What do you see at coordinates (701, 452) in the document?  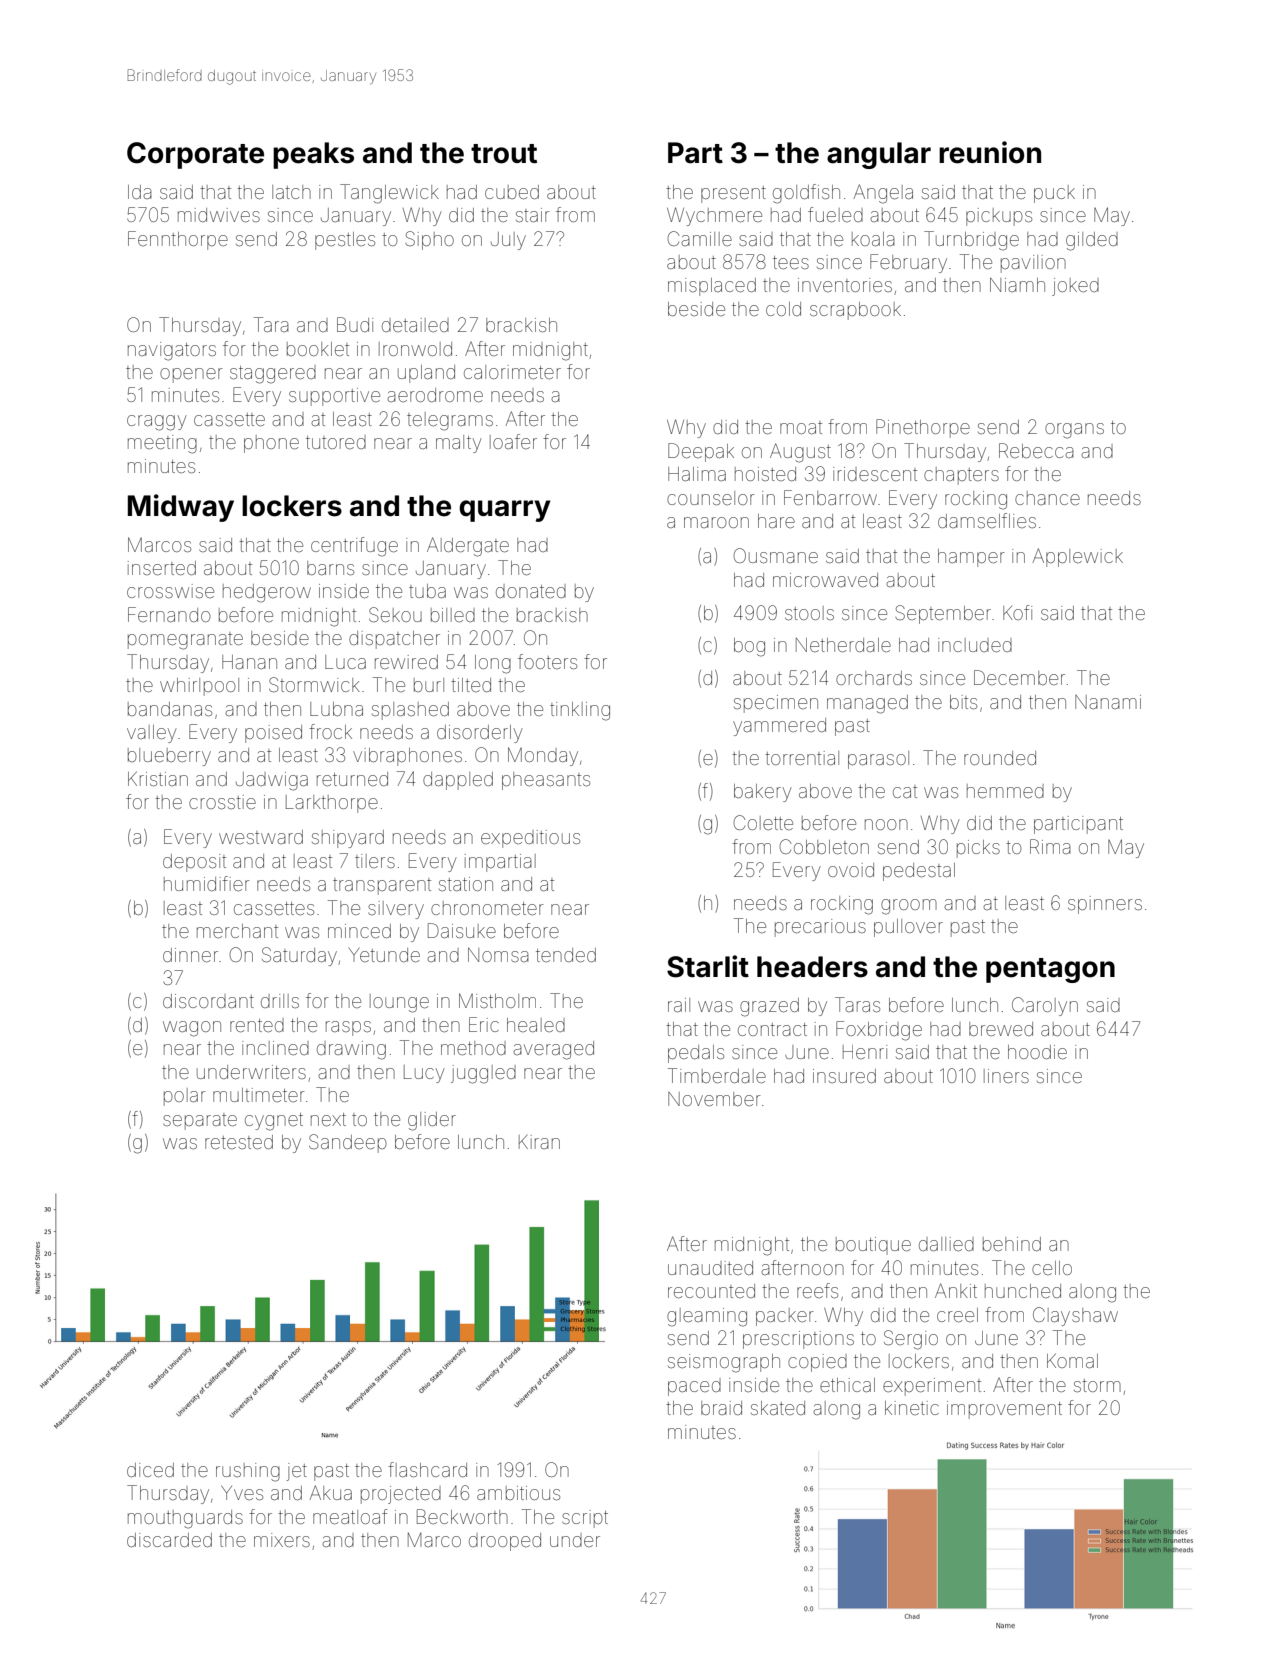 I see `Deepak` at bounding box center [701, 452].
